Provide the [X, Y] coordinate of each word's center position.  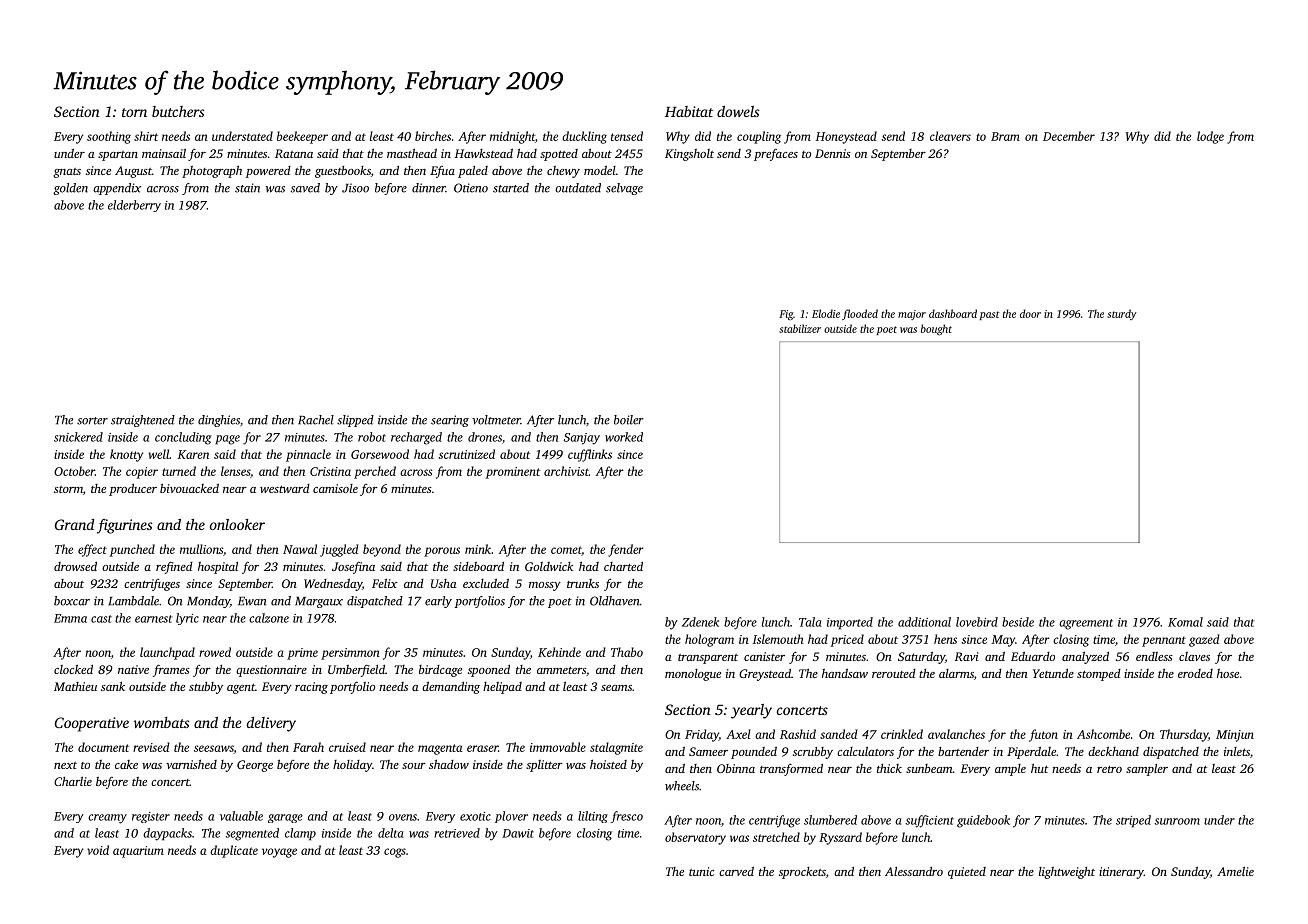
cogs [395, 853]
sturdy [1122, 314]
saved [305, 188]
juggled [339, 550]
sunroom [1177, 821]
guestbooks [343, 172]
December [1069, 136]
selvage [624, 189]
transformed [791, 769]
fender [626, 550]
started [511, 188]
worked [624, 437]
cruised [347, 747]
